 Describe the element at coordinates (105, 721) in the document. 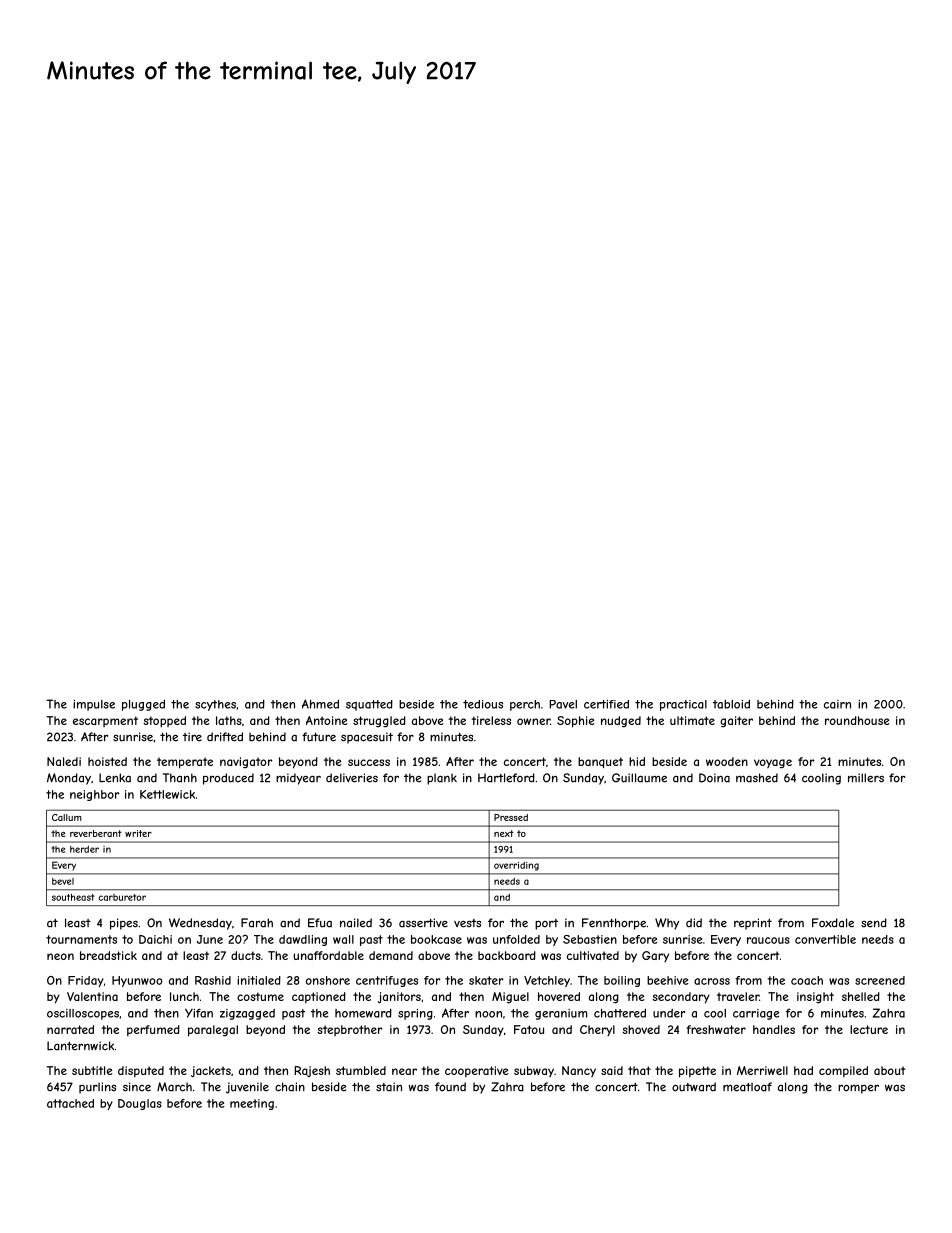

I see `escarpment` at that location.
